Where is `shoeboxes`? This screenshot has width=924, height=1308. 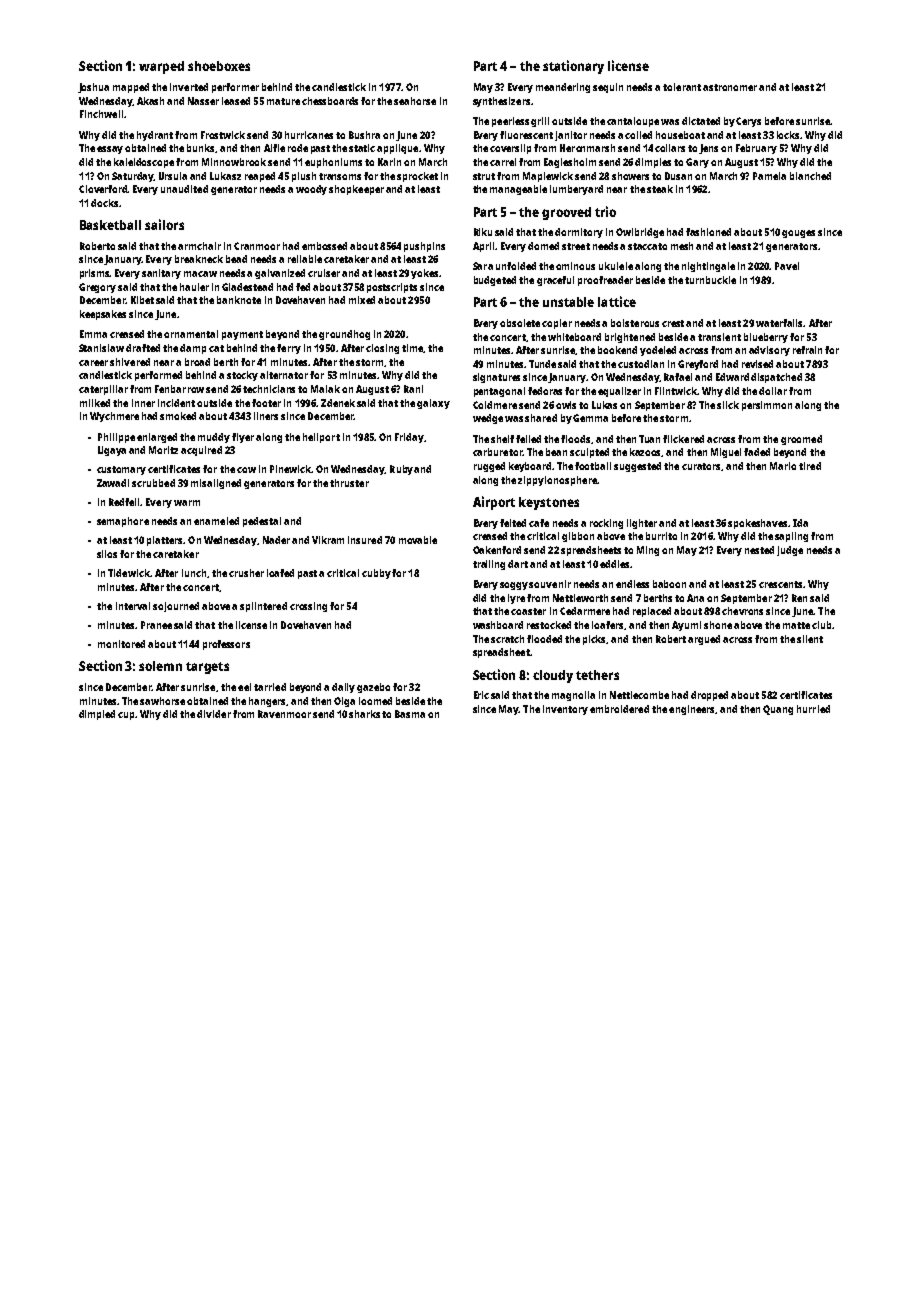
shoeboxes is located at coordinates (219, 66).
